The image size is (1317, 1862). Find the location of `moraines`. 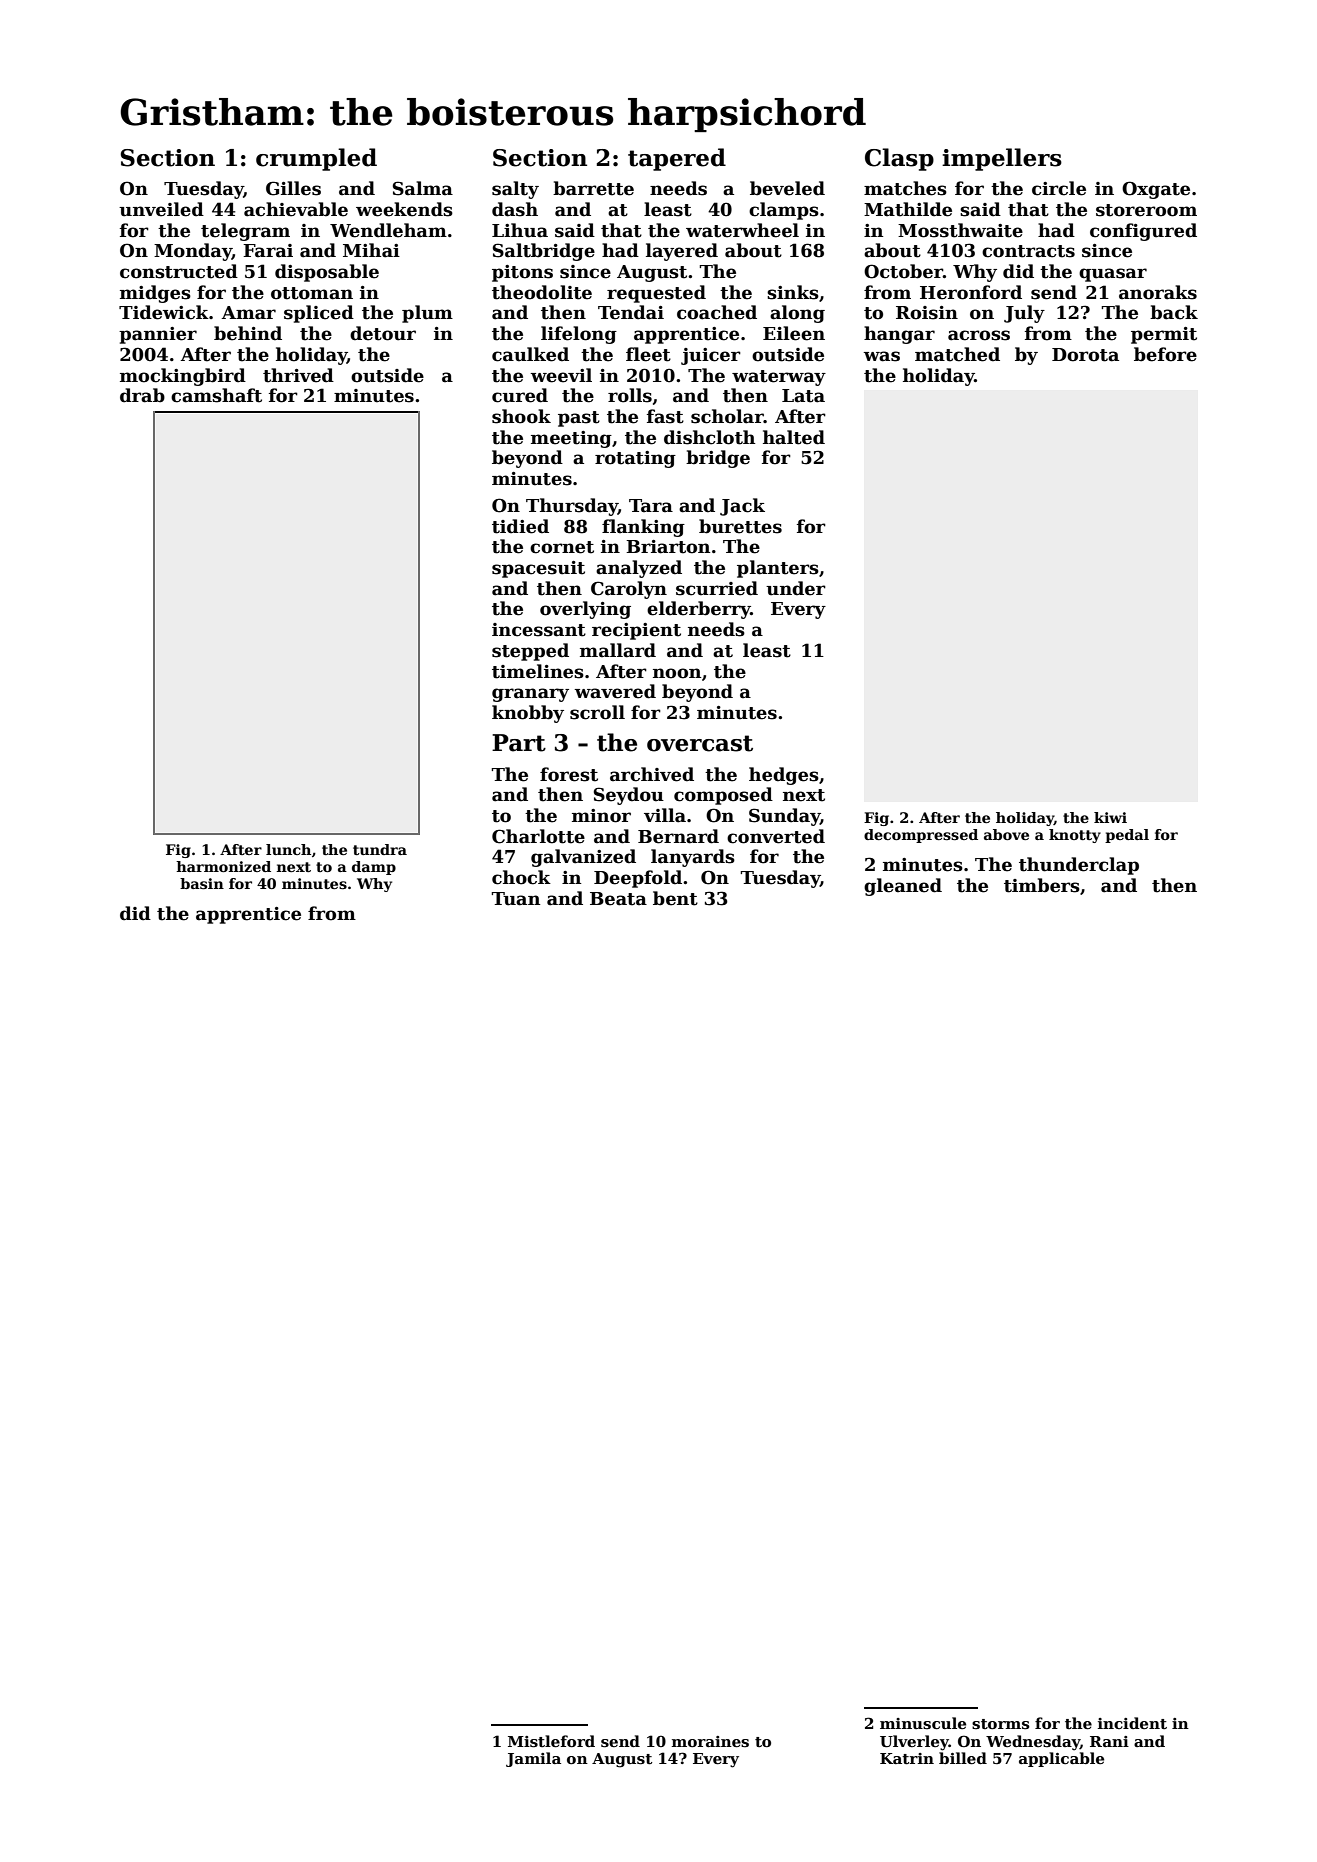

moraines is located at coordinates (710, 1741).
